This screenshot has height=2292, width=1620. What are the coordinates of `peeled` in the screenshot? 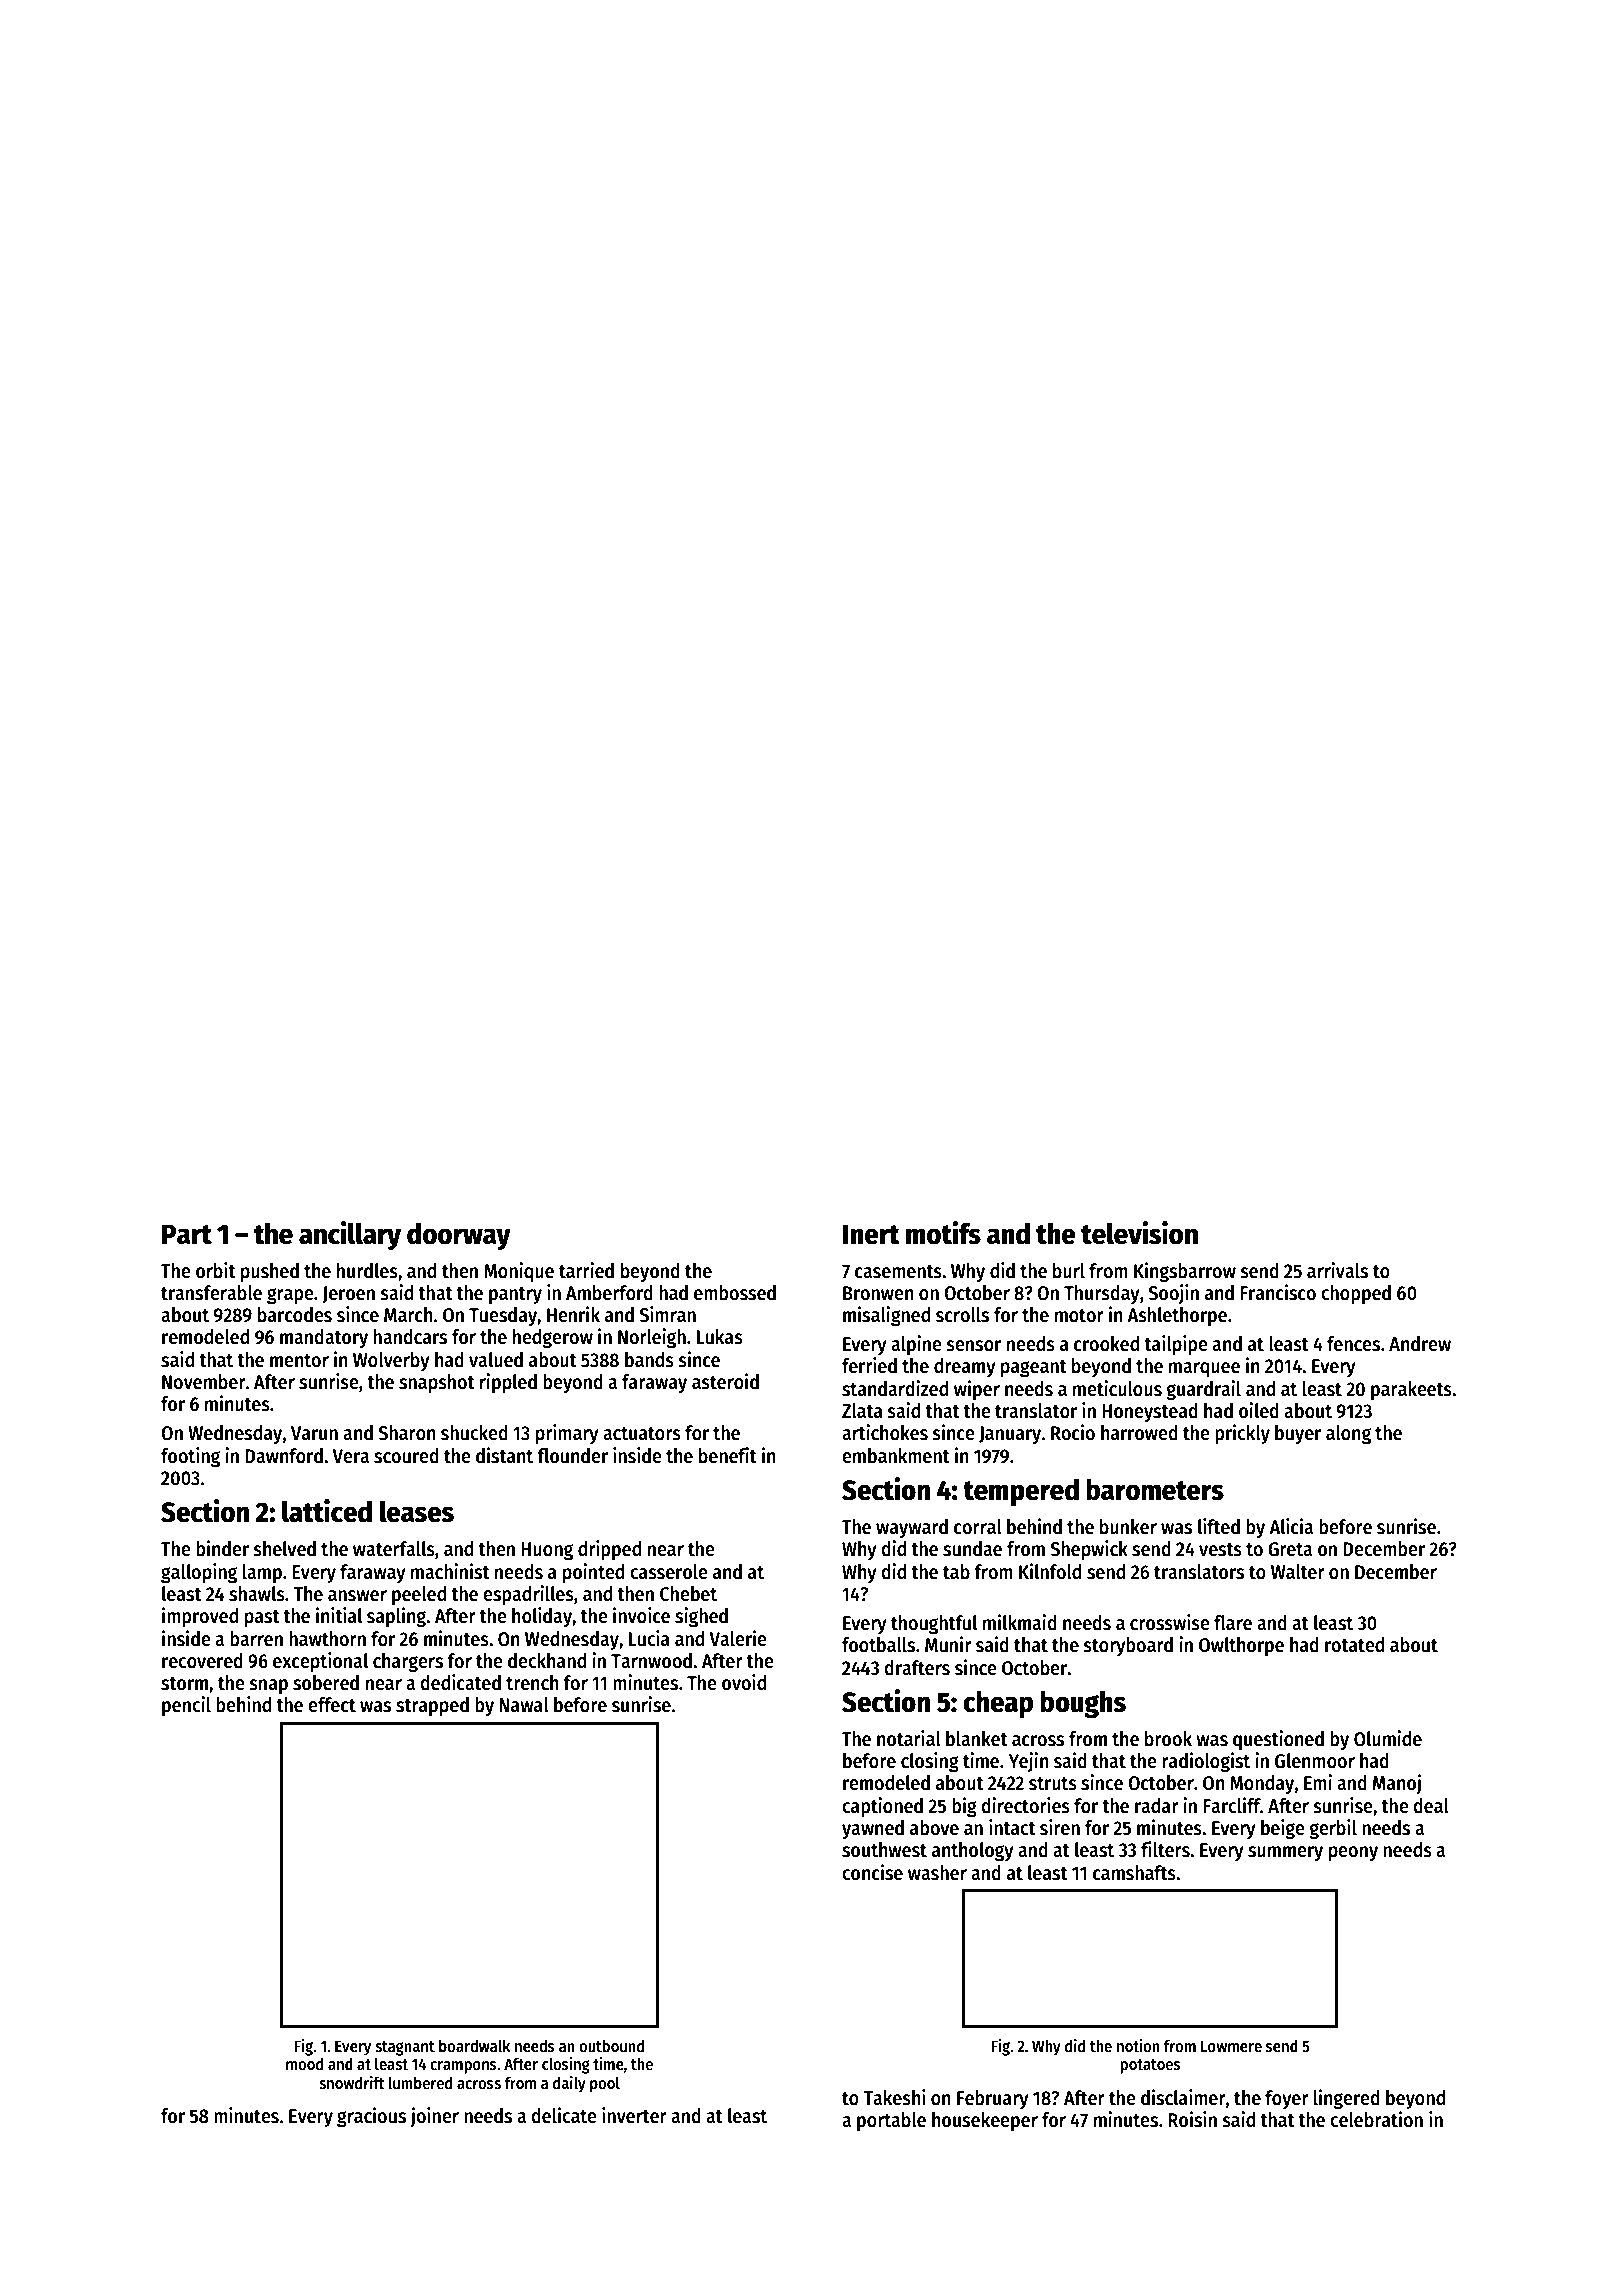 It's located at (419, 1595).
